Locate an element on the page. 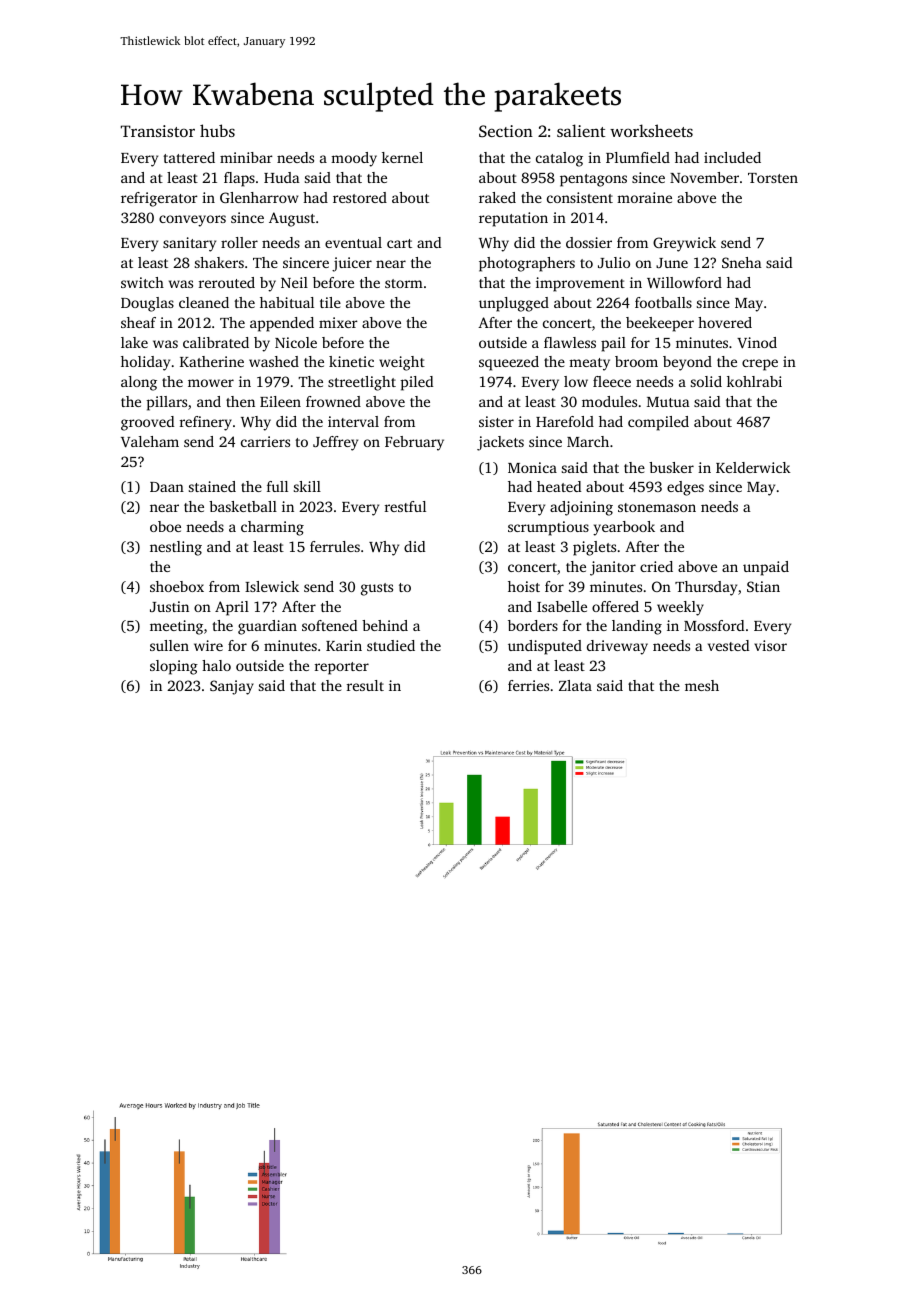 This page has height=1308, width=924. Kelderwick is located at coordinates (753, 467).
